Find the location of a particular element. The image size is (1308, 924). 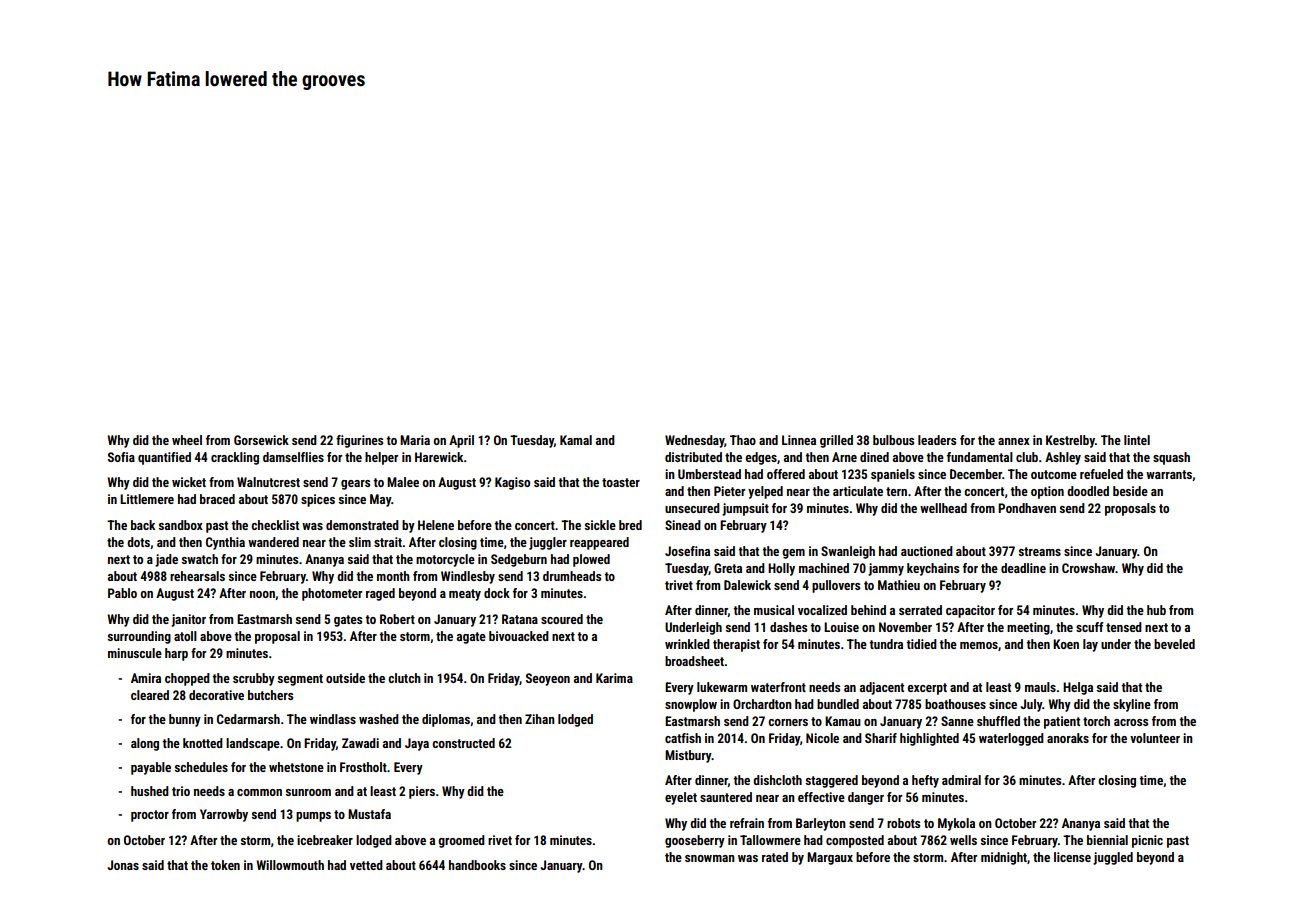

snowman is located at coordinates (710, 858).
